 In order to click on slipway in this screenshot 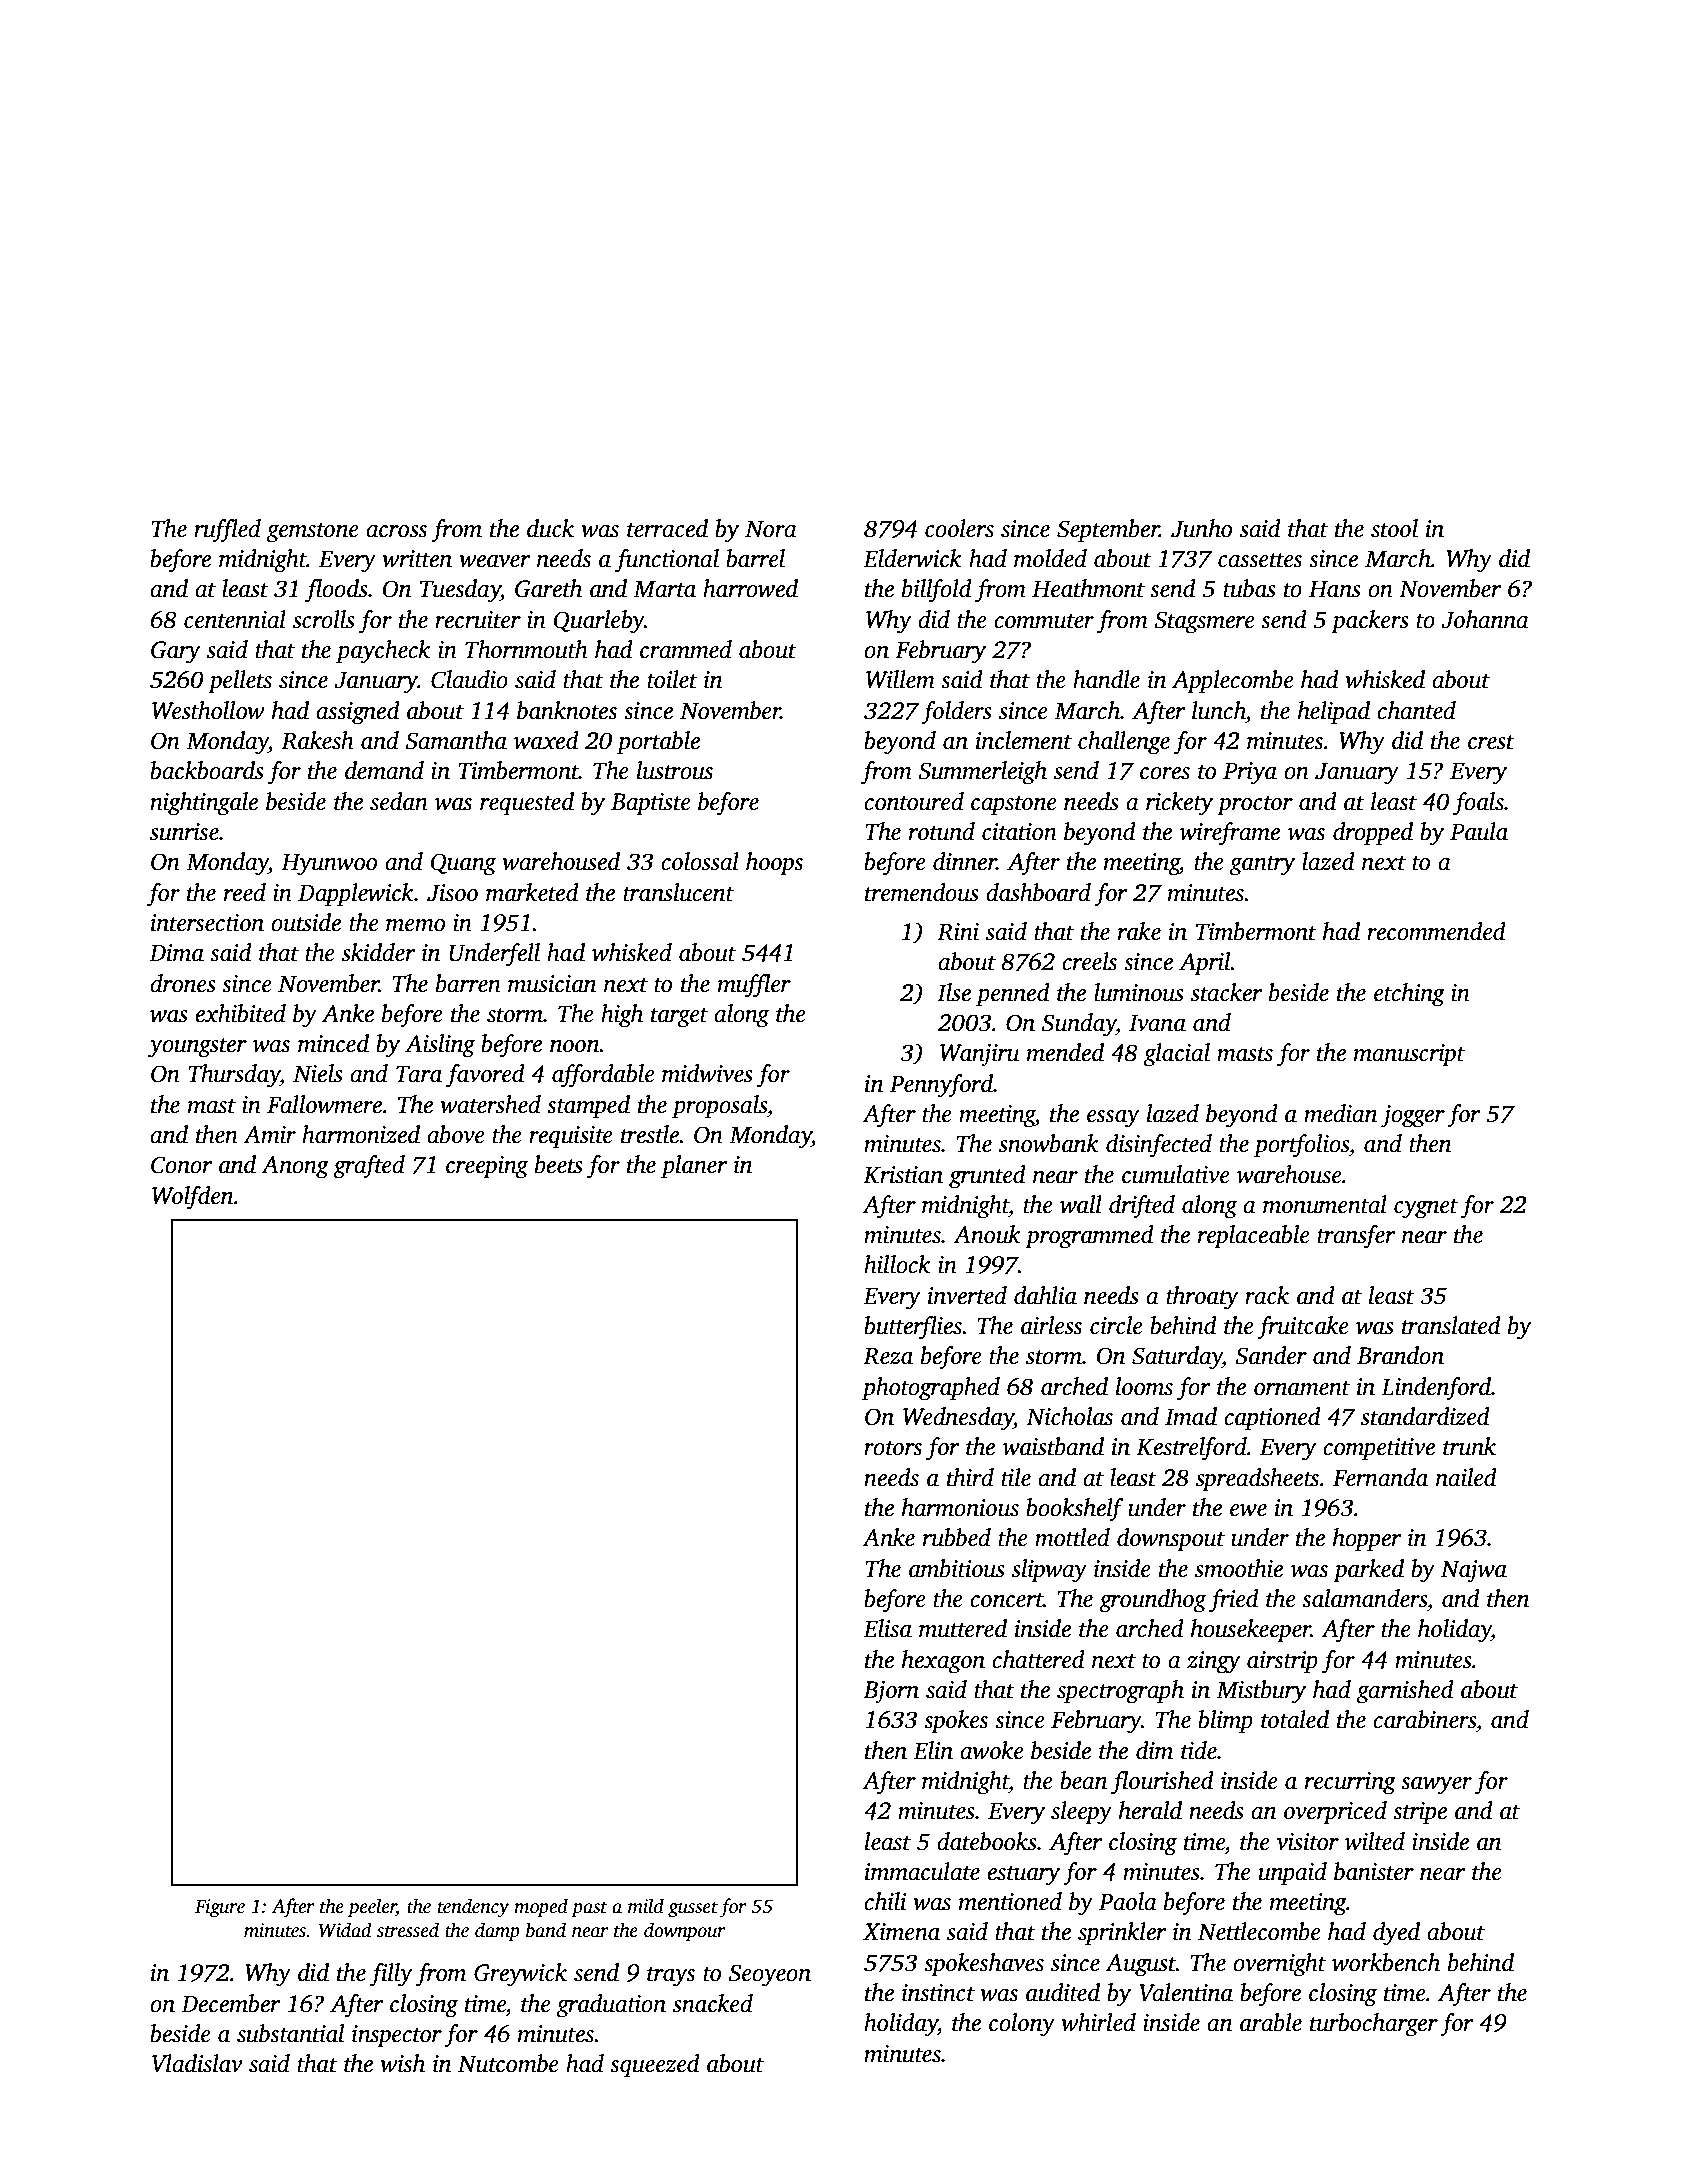, I will do `click(1049, 1571)`.
